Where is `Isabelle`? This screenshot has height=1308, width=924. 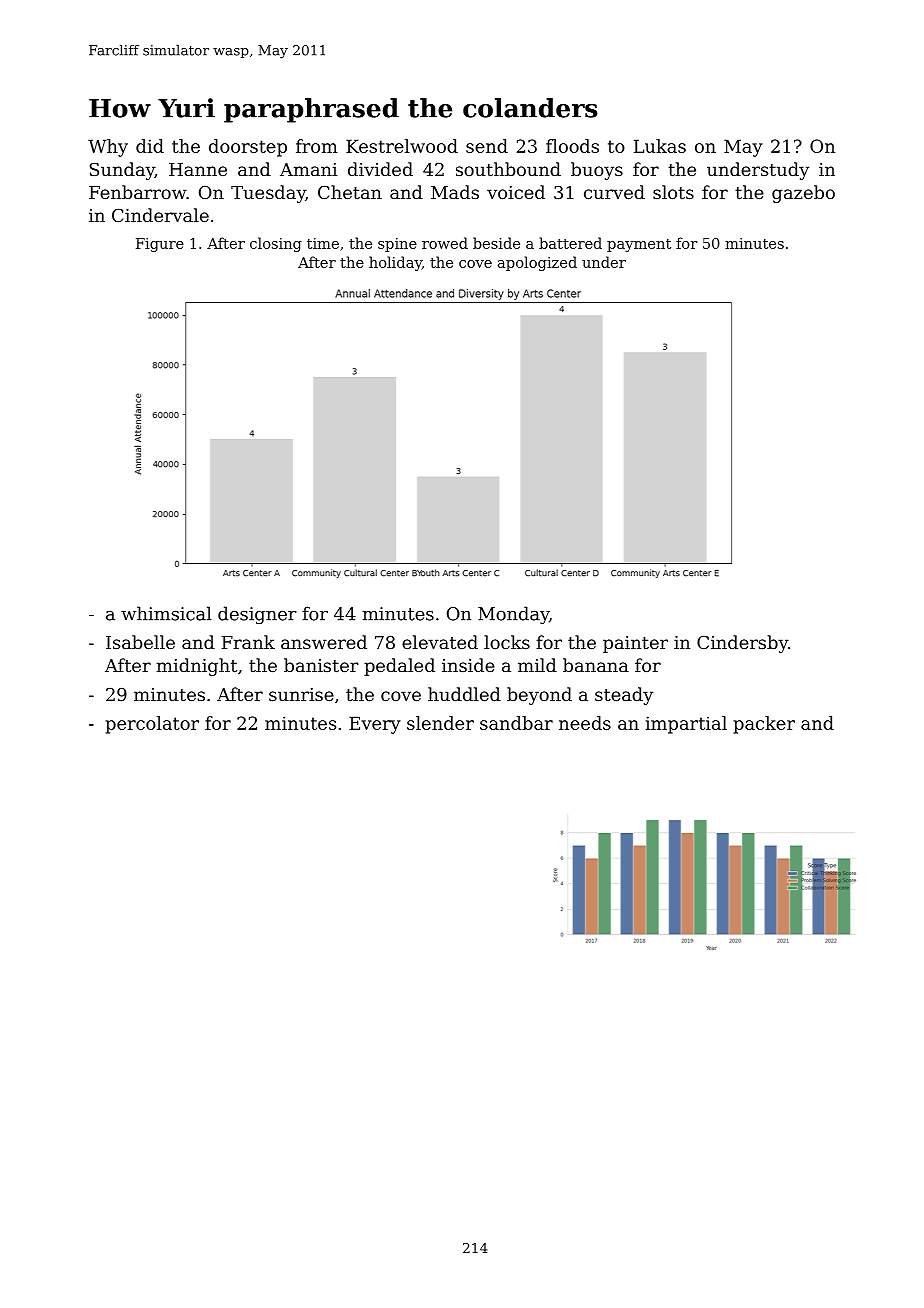
Isabelle is located at coordinates (140, 642).
